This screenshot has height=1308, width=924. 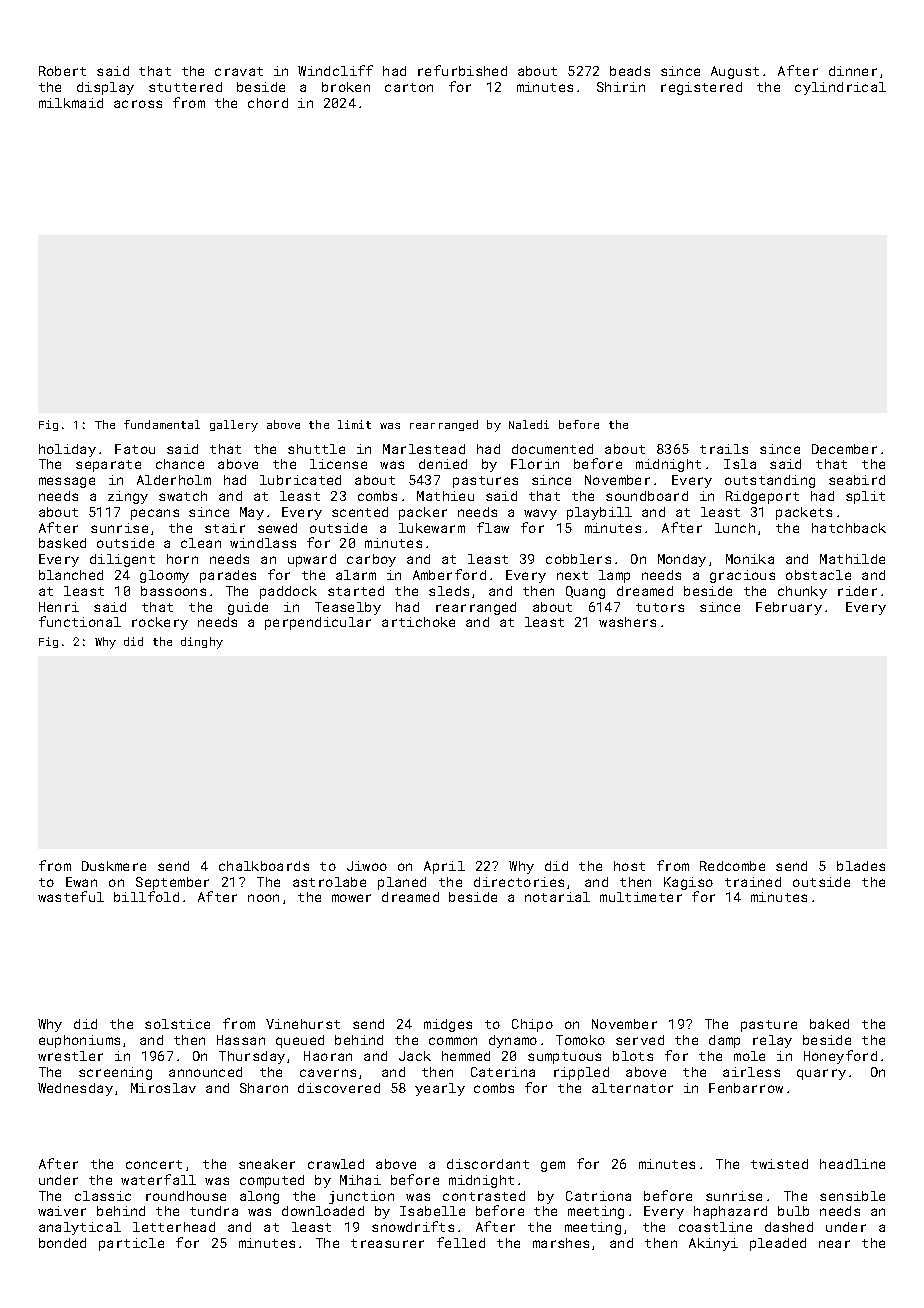 I want to click on tutors, so click(x=660, y=607).
